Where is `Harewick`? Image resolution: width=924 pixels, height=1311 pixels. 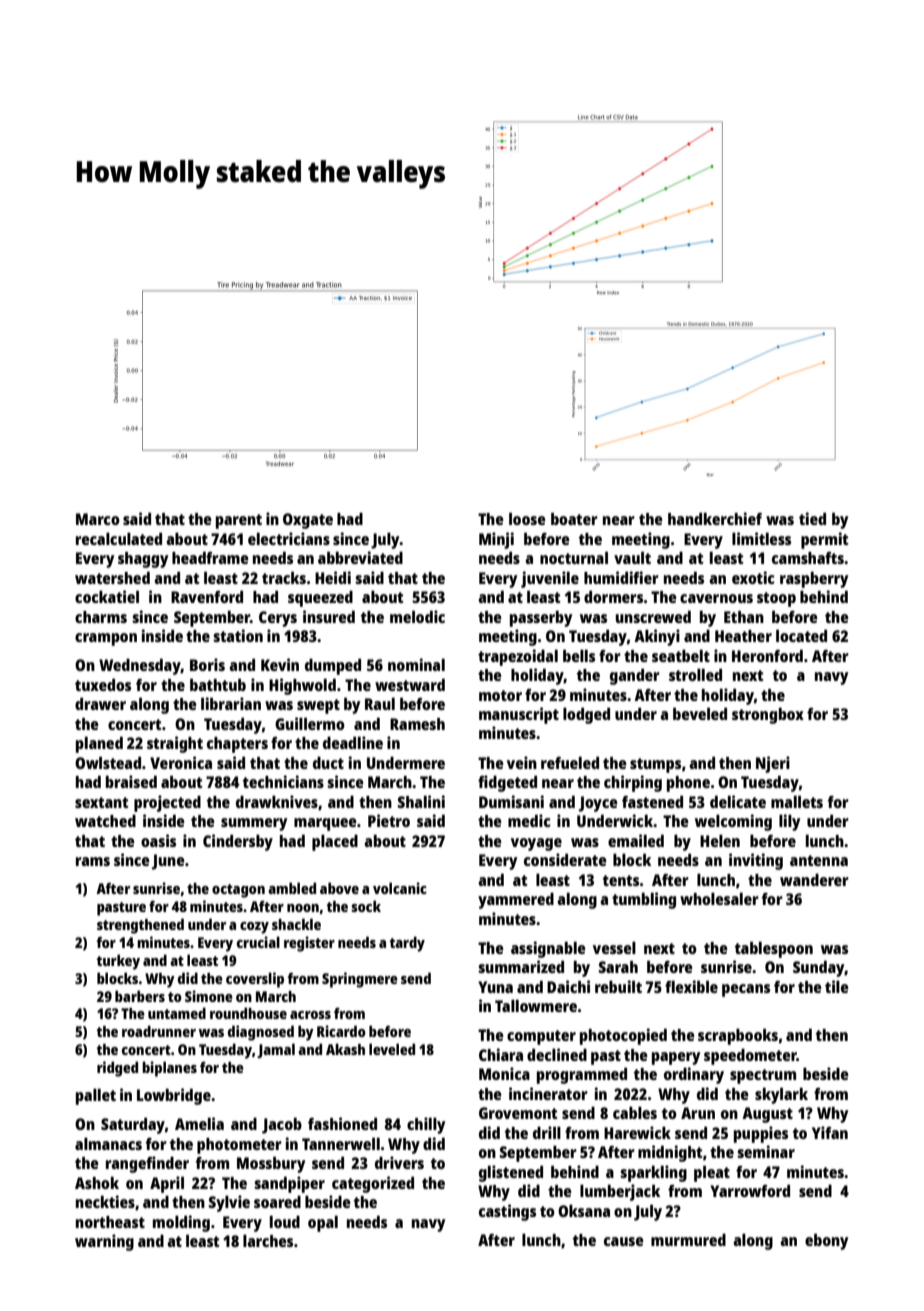 Harewick is located at coordinates (637, 1132).
